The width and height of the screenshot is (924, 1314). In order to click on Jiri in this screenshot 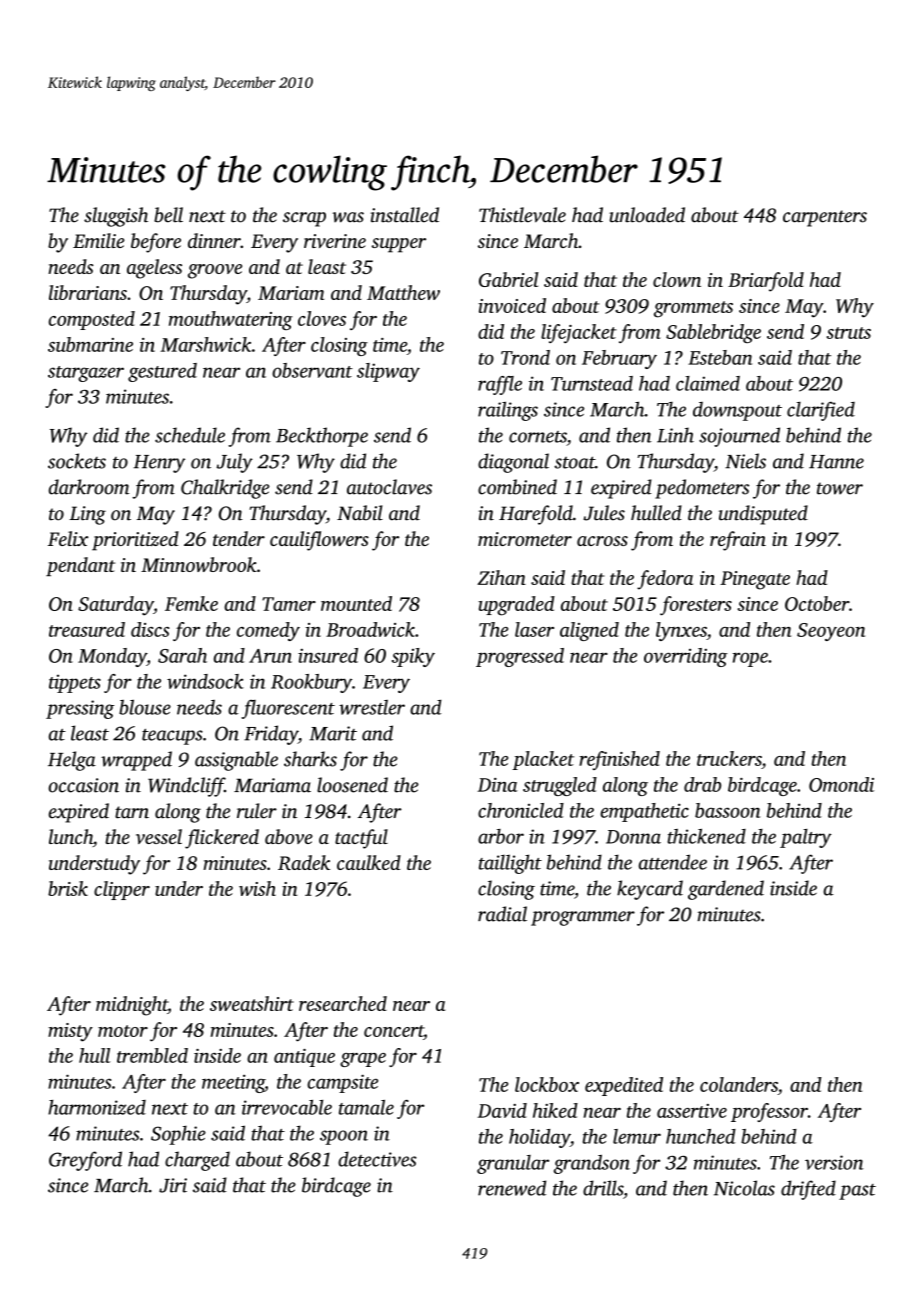, I will do `click(173, 1185)`.
